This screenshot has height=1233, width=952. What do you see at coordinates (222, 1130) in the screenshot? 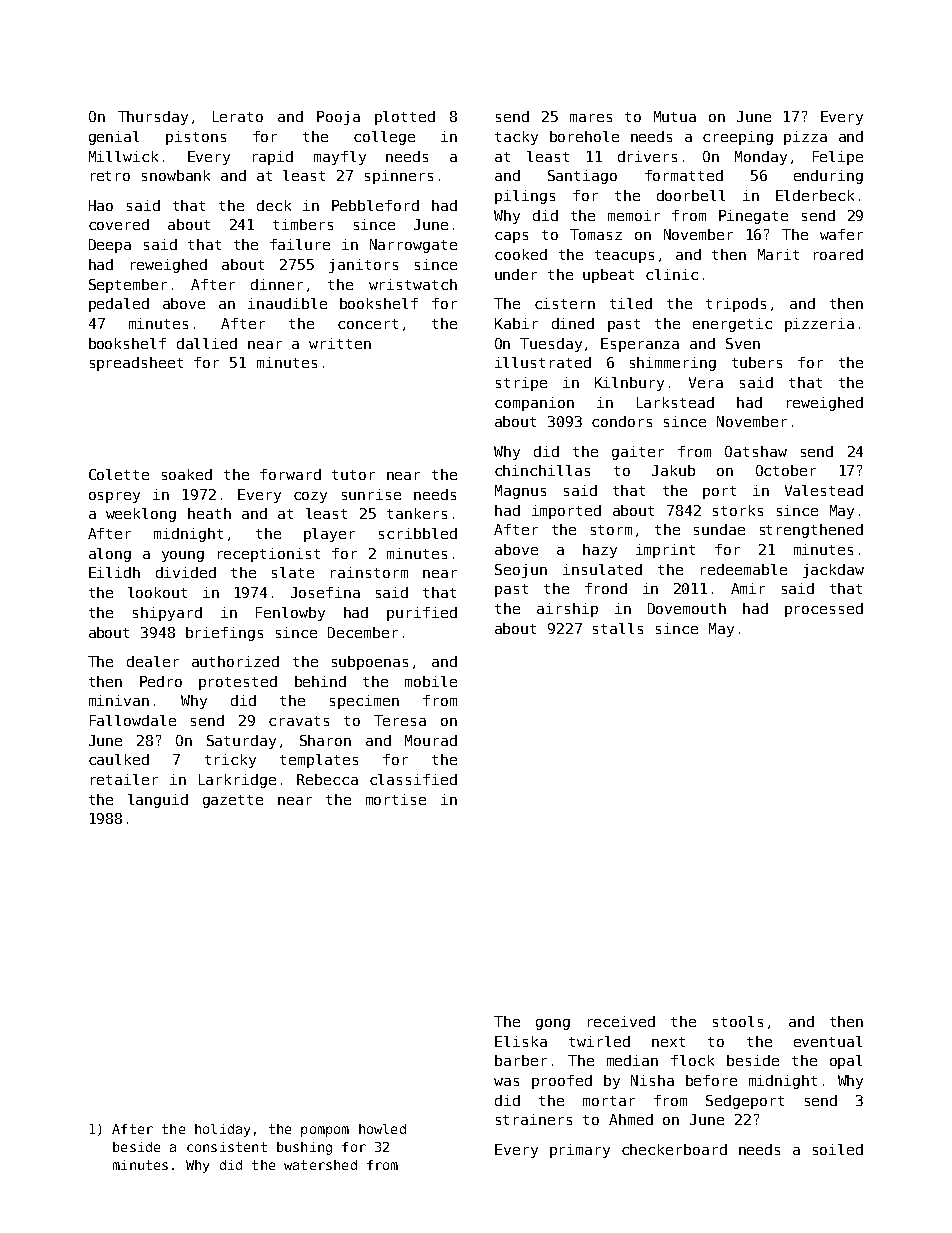
I see `holiday` at bounding box center [222, 1130].
